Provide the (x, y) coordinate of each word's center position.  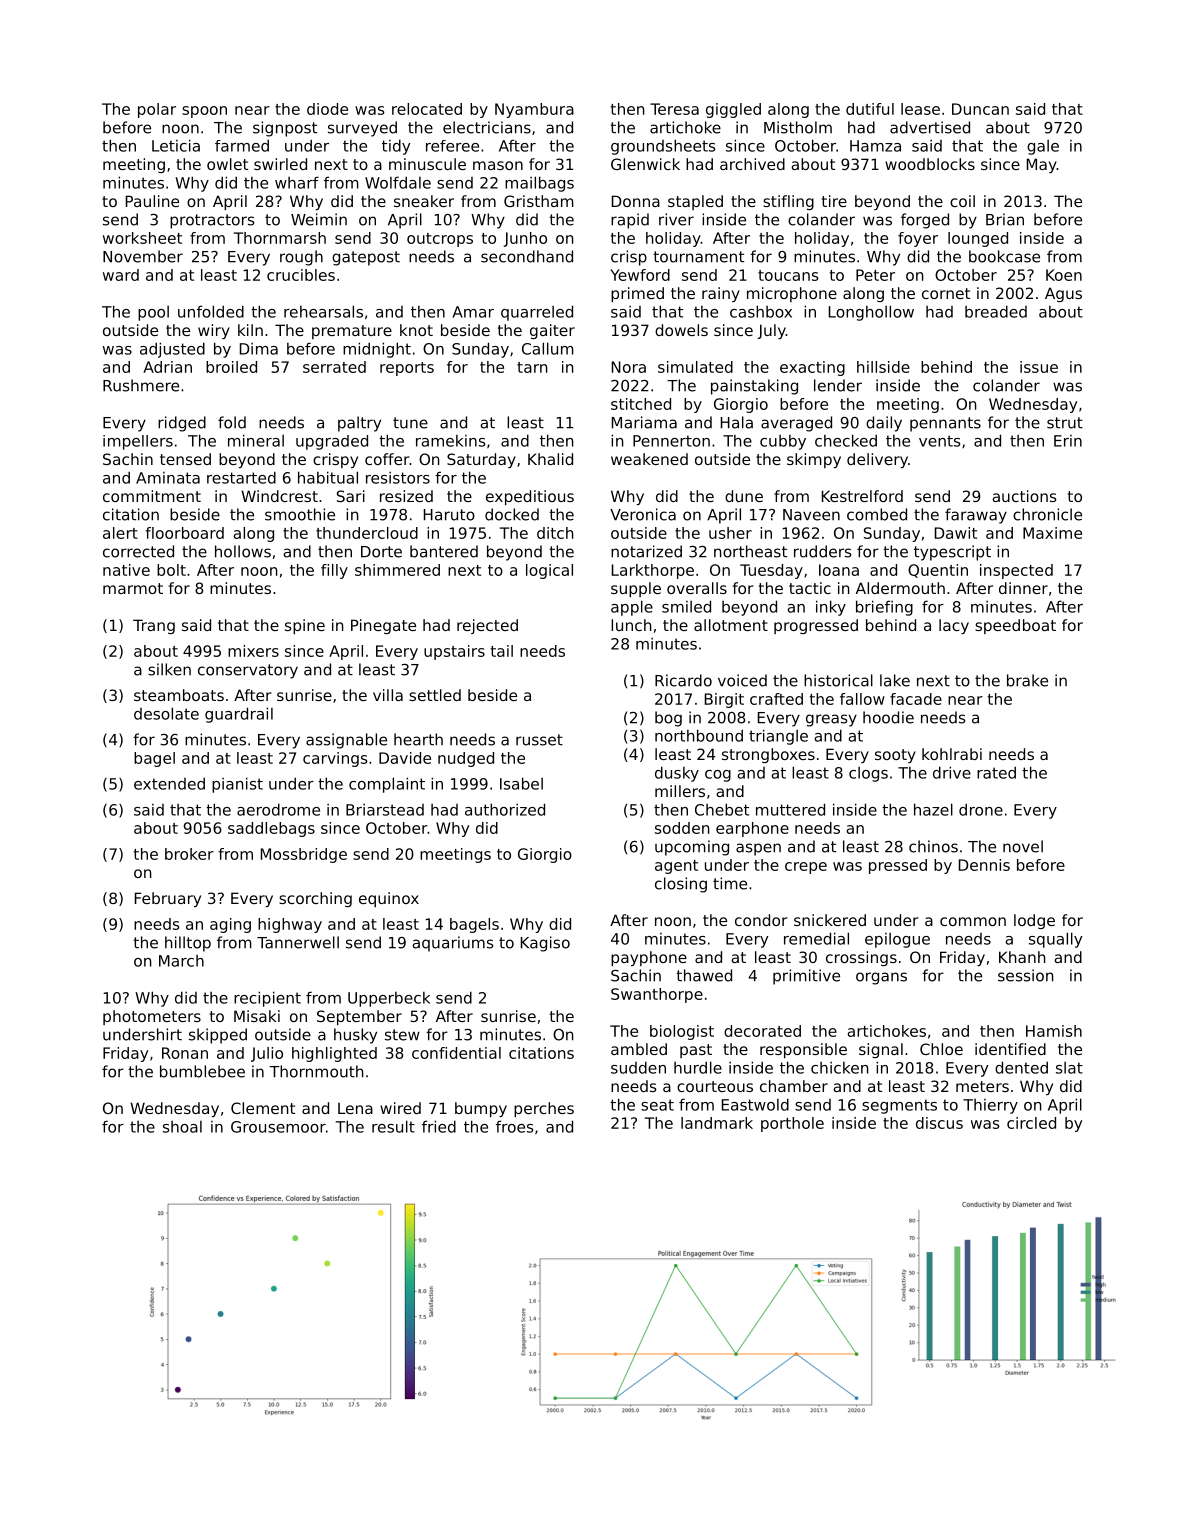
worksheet (142, 238)
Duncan (980, 109)
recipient (267, 999)
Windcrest (279, 496)
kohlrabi (952, 754)
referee (452, 146)
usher (730, 533)
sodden (682, 828)
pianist (237, 785)
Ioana (839, 570)
